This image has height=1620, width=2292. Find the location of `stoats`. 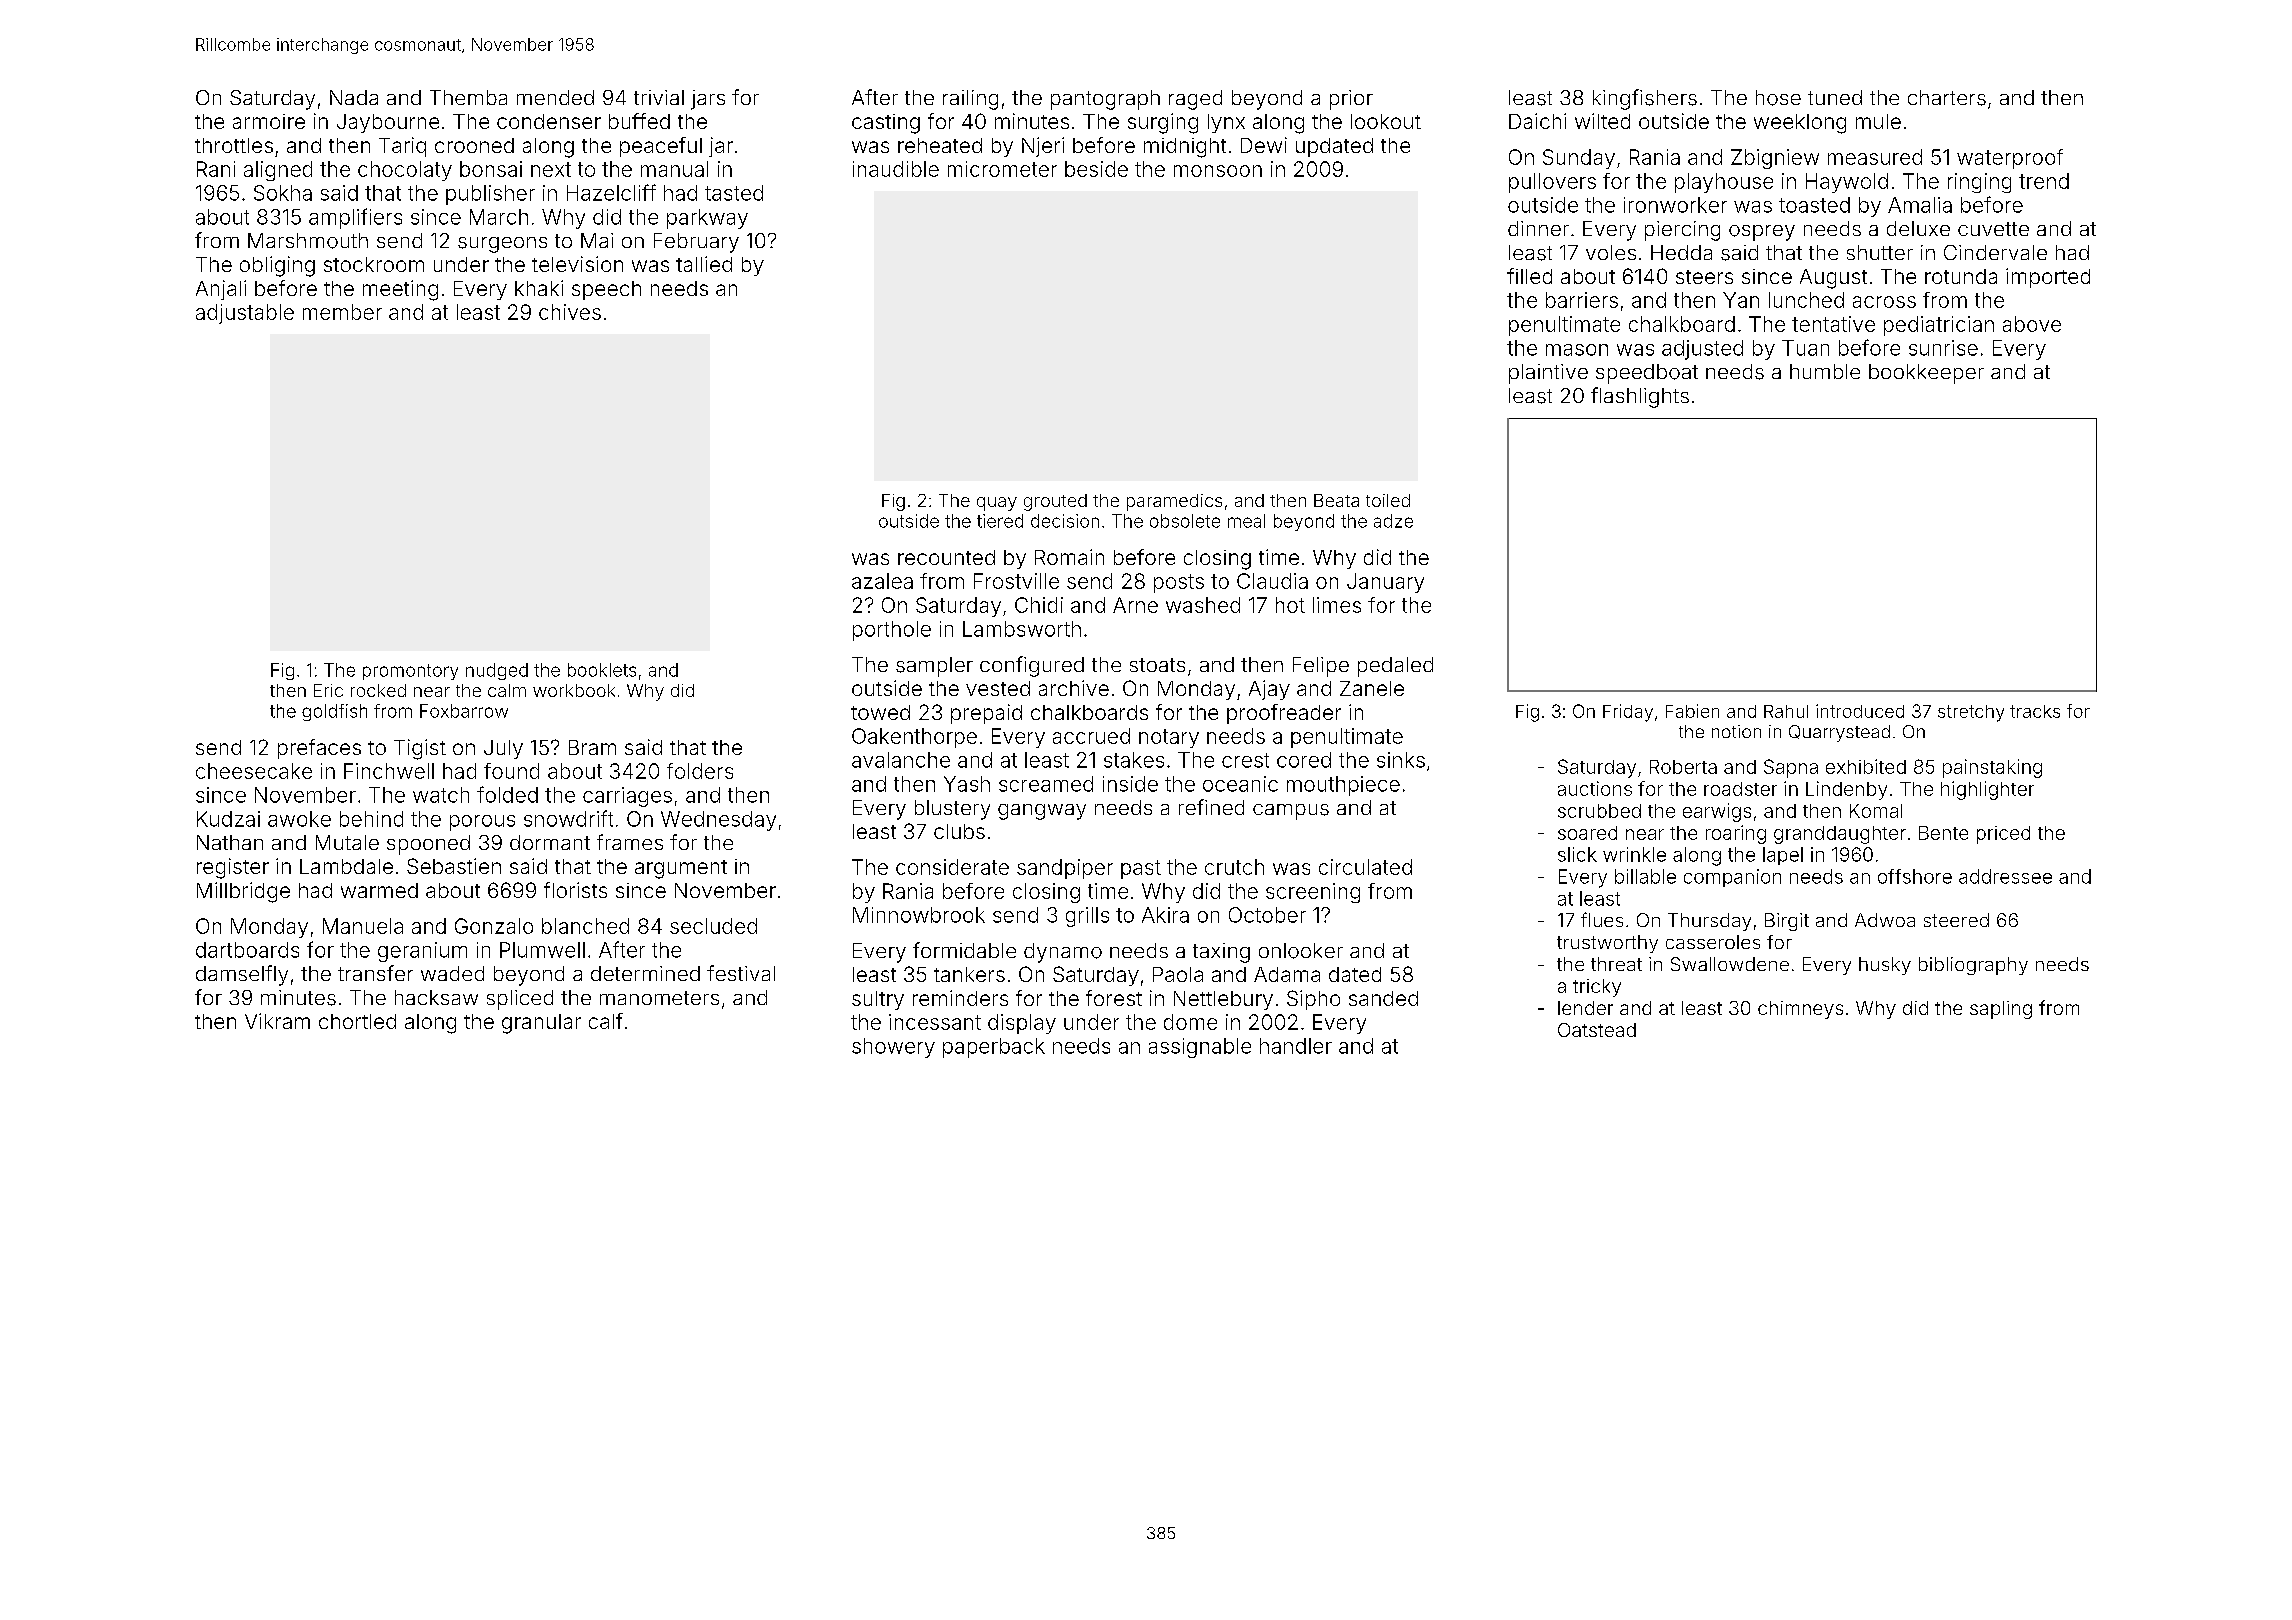

stoats is located at coordinates (1157, 665).
